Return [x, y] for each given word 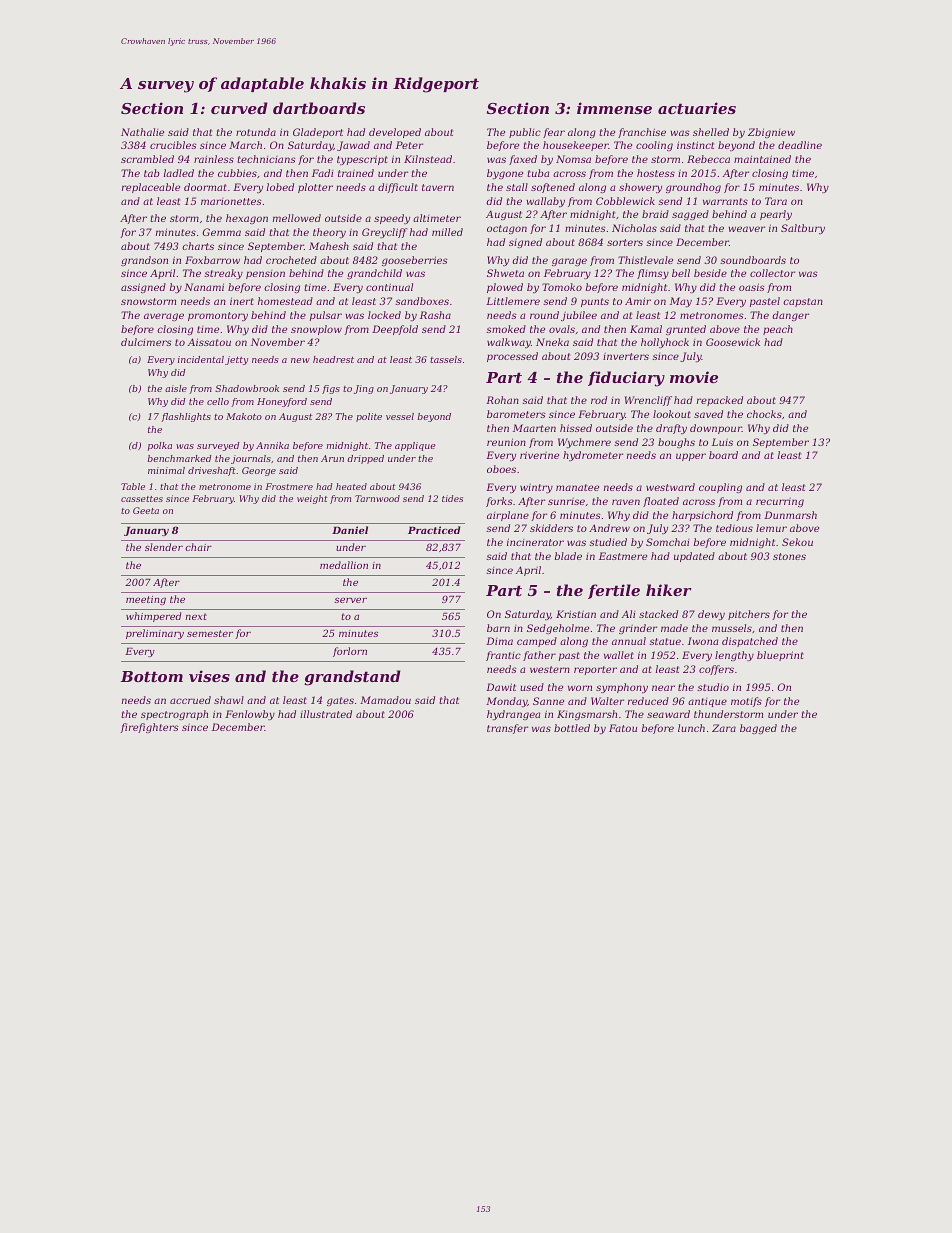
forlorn [350, 652]
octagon [507, 229]
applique [415, 446]
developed [395, 133]
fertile [614, 591]
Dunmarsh [790, 515]
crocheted [291, 260]
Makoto [244, 416]
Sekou [797, 542]
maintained [762, 159]
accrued [190, 700]
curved [239, 108]
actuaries [697, 108]
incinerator [535, 542]
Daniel [350, 530]
